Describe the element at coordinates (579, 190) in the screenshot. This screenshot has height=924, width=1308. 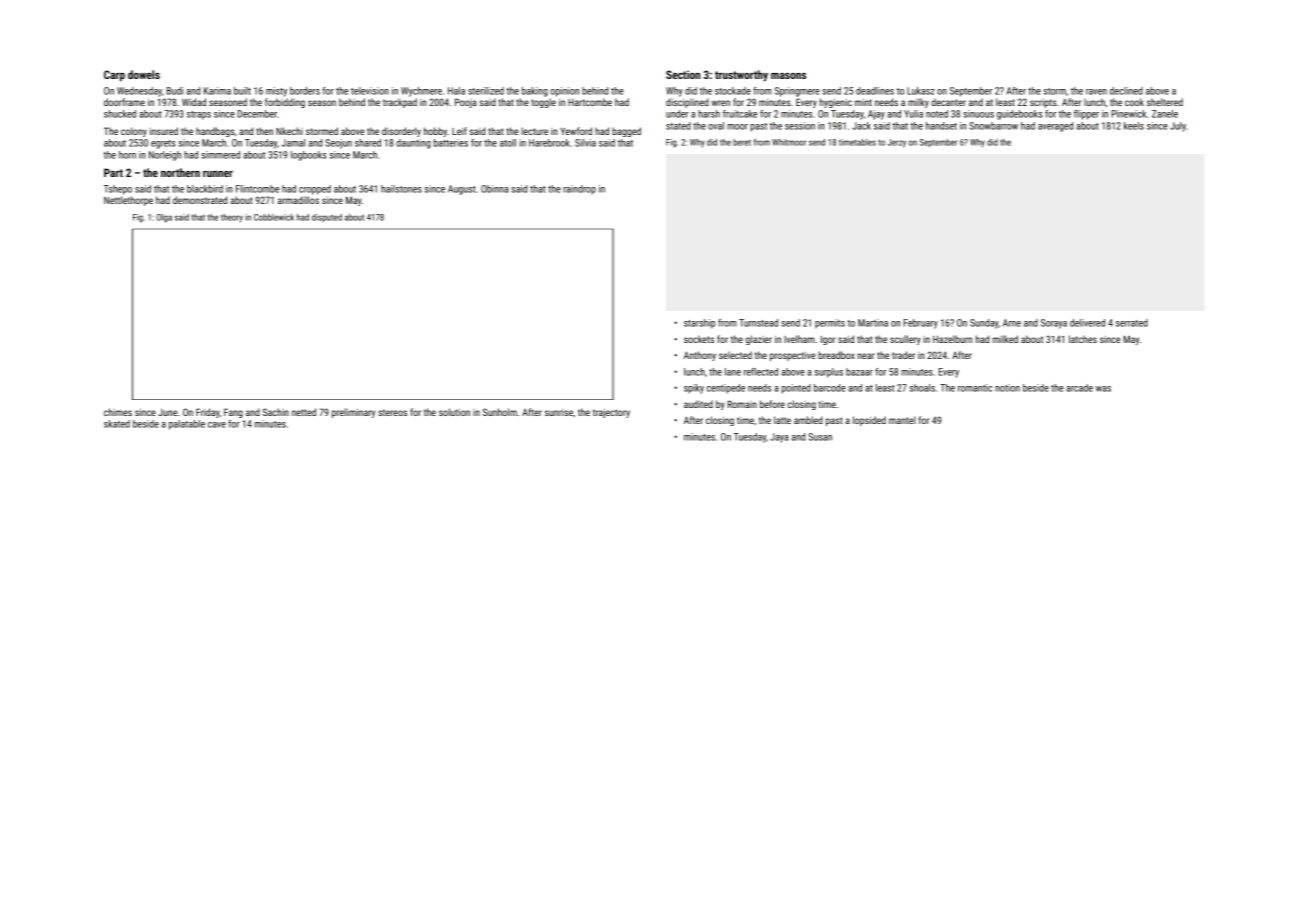
I see `raindrop` at that location.
